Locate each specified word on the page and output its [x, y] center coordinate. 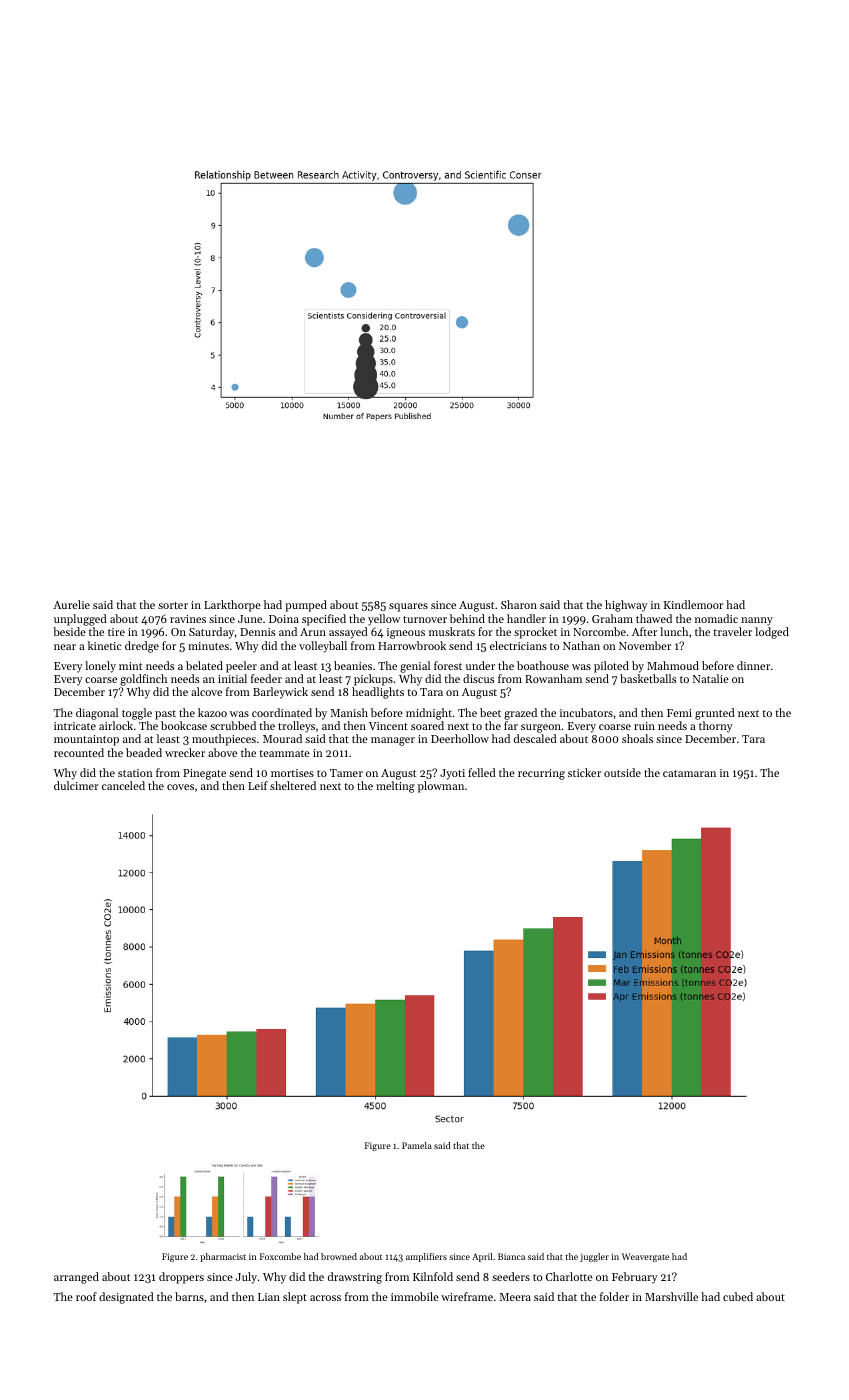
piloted [611, 667]
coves [180, 787]
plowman [441, 787]
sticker [584, 772]
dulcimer [76, 785]
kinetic [105, 645]
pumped [306, 606]
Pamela [417, 1145]
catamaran [689, 773]
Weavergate [645, 1257]
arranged [76, 1278]
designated [126, 1298]
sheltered [293, 785]
